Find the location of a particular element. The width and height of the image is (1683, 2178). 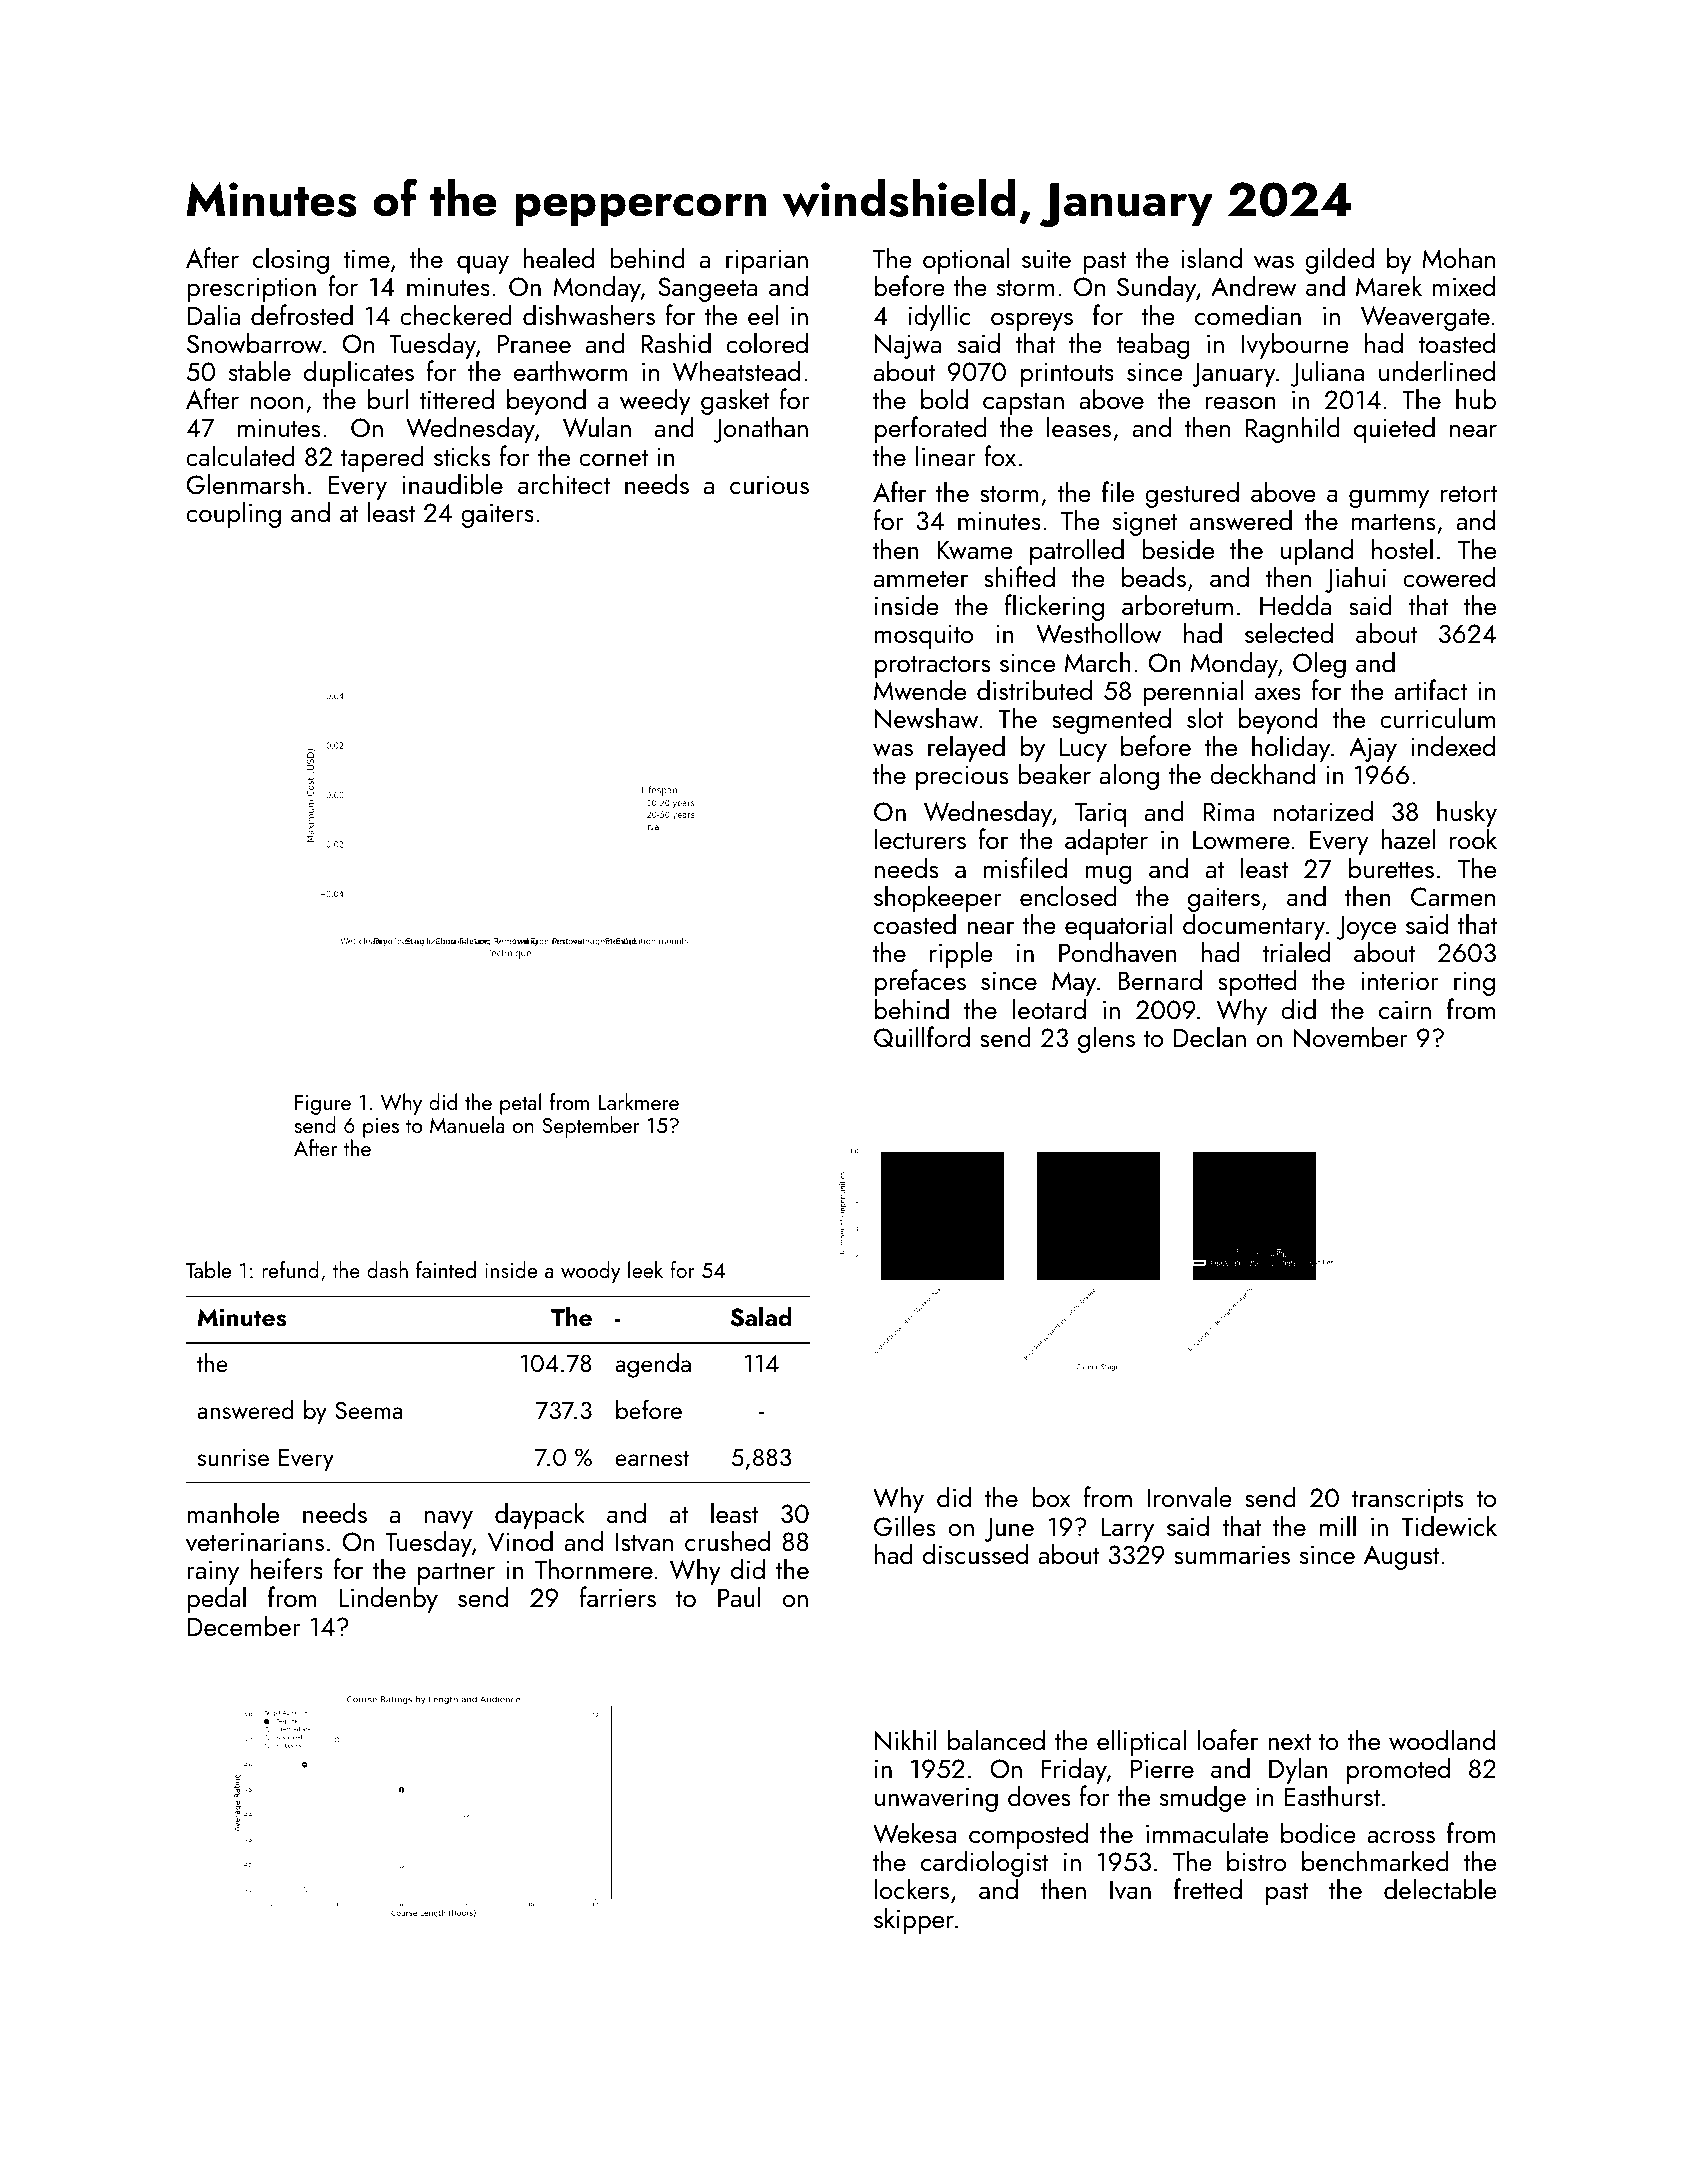

retort is located at coordinates (1469, 494).
